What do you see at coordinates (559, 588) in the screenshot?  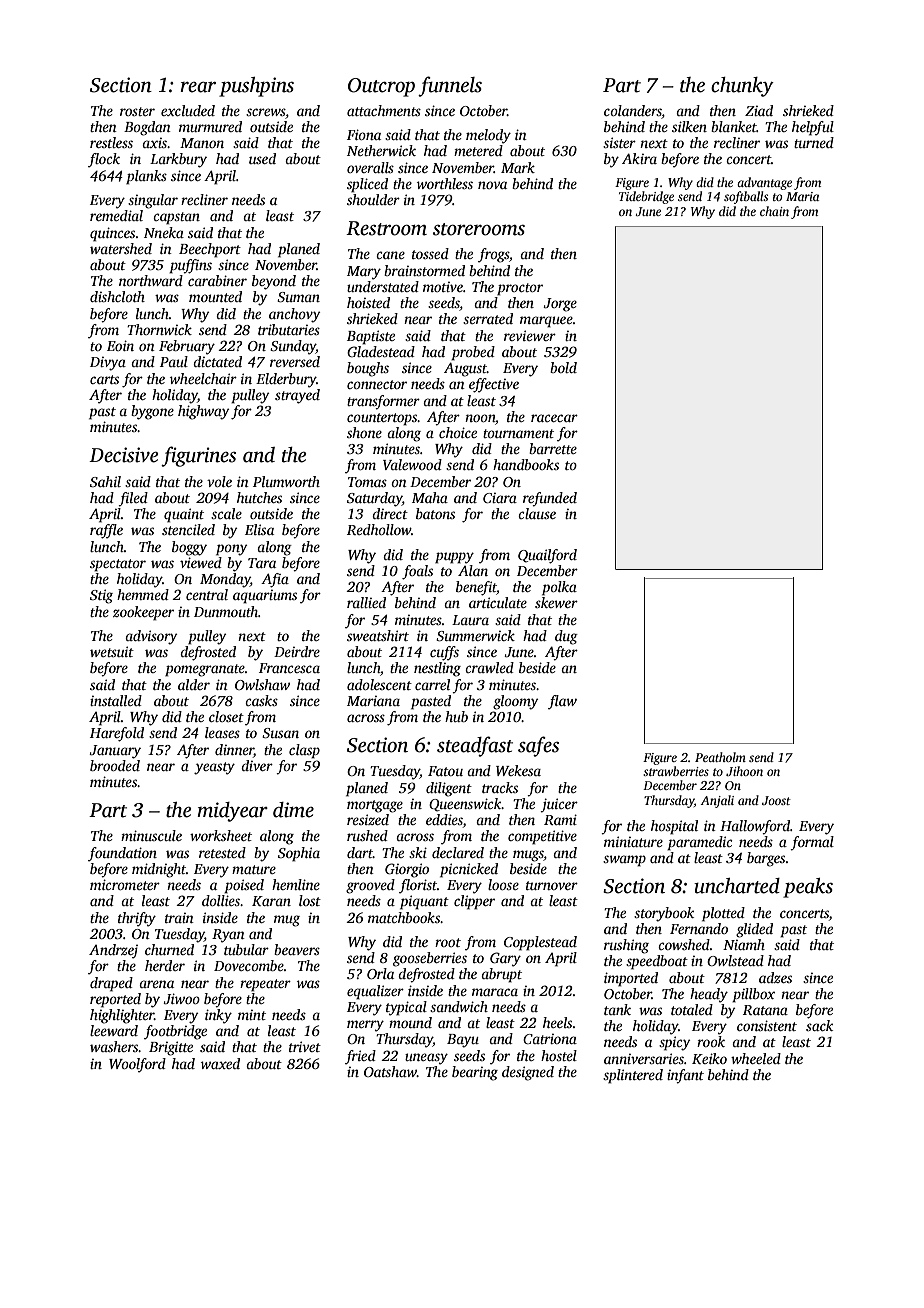 I see `polka` at bounding box center [559, 588].
